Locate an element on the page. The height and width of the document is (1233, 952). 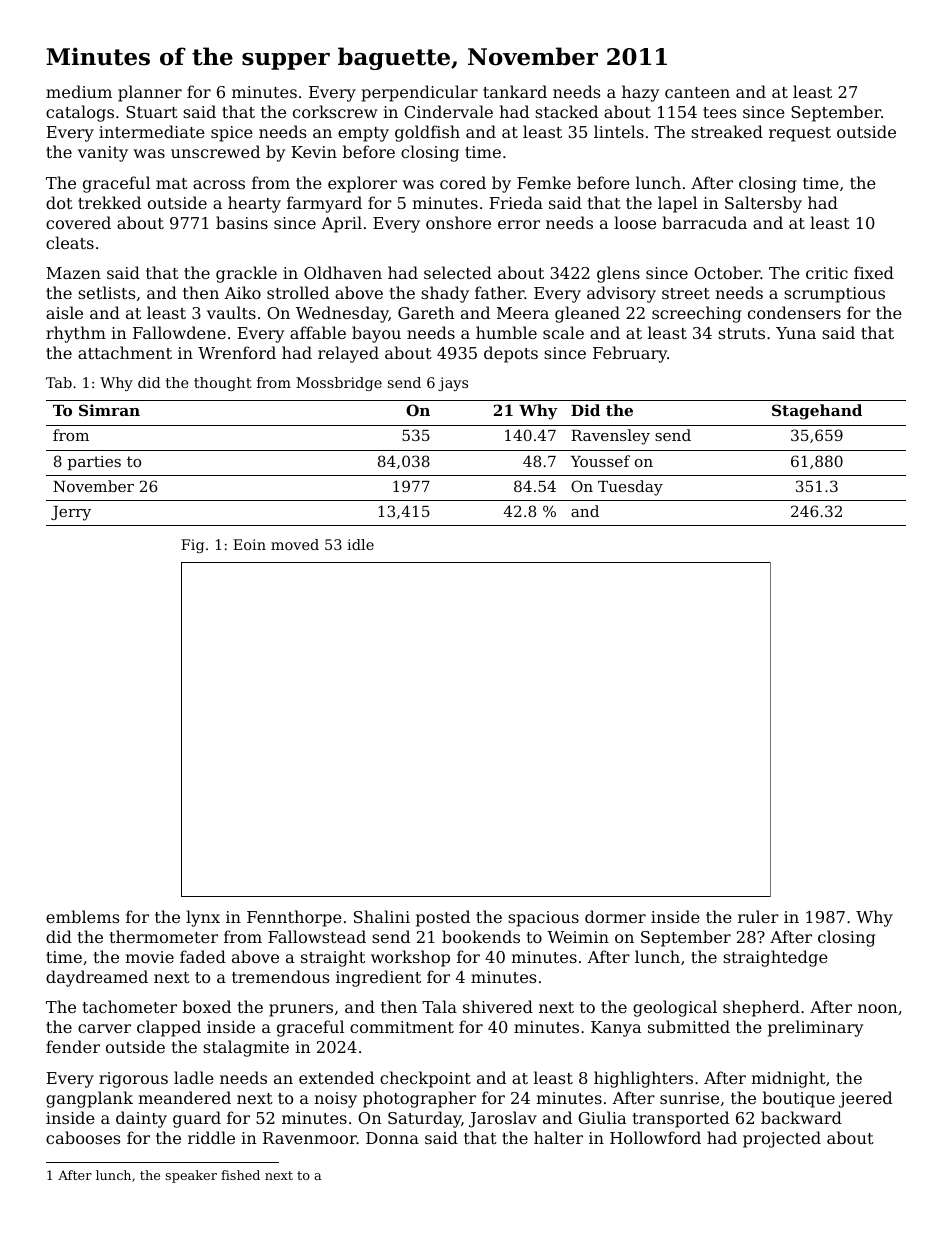
ruler is located at coordinates (758, 916).
